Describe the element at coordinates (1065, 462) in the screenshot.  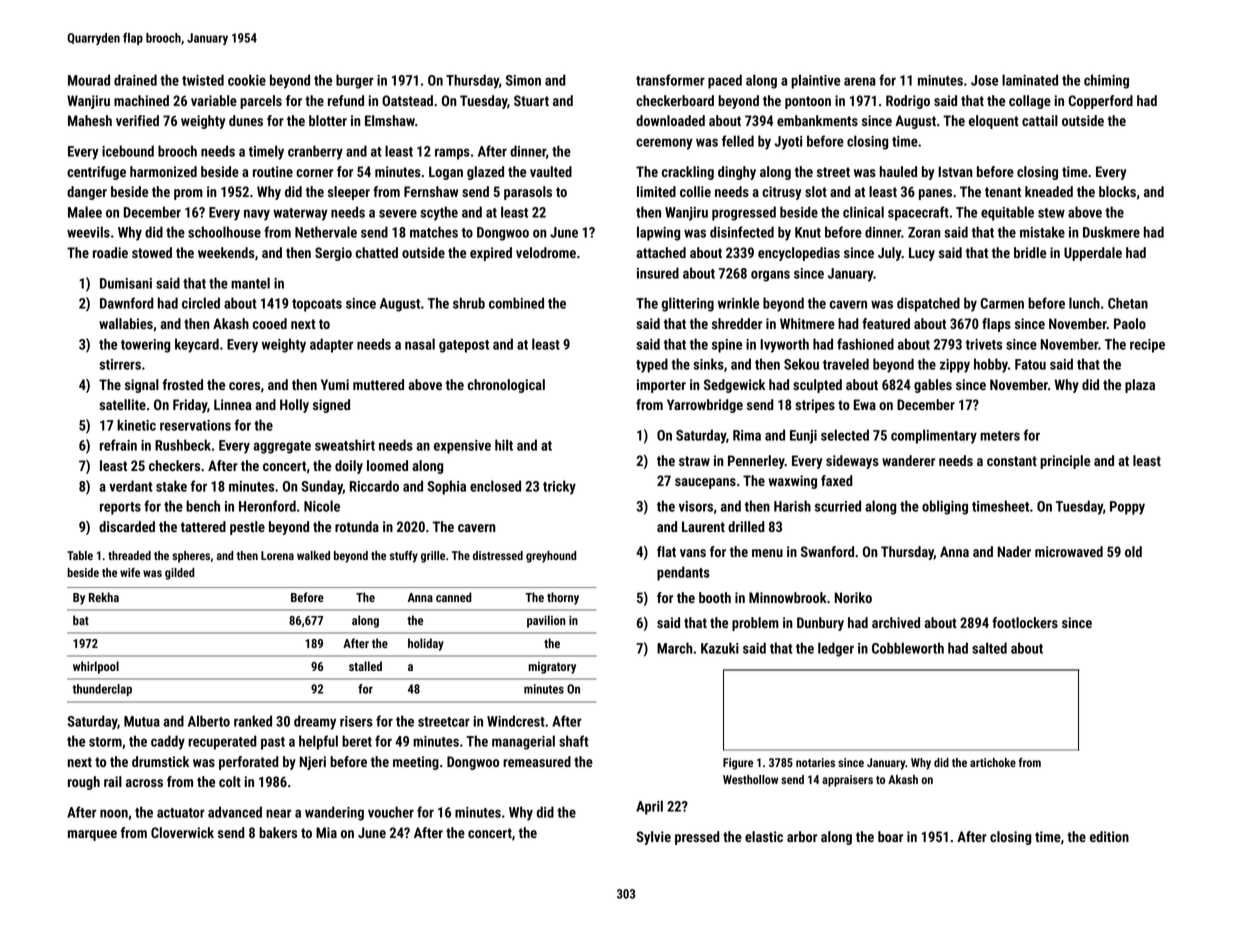
I see `principle` at that location.
